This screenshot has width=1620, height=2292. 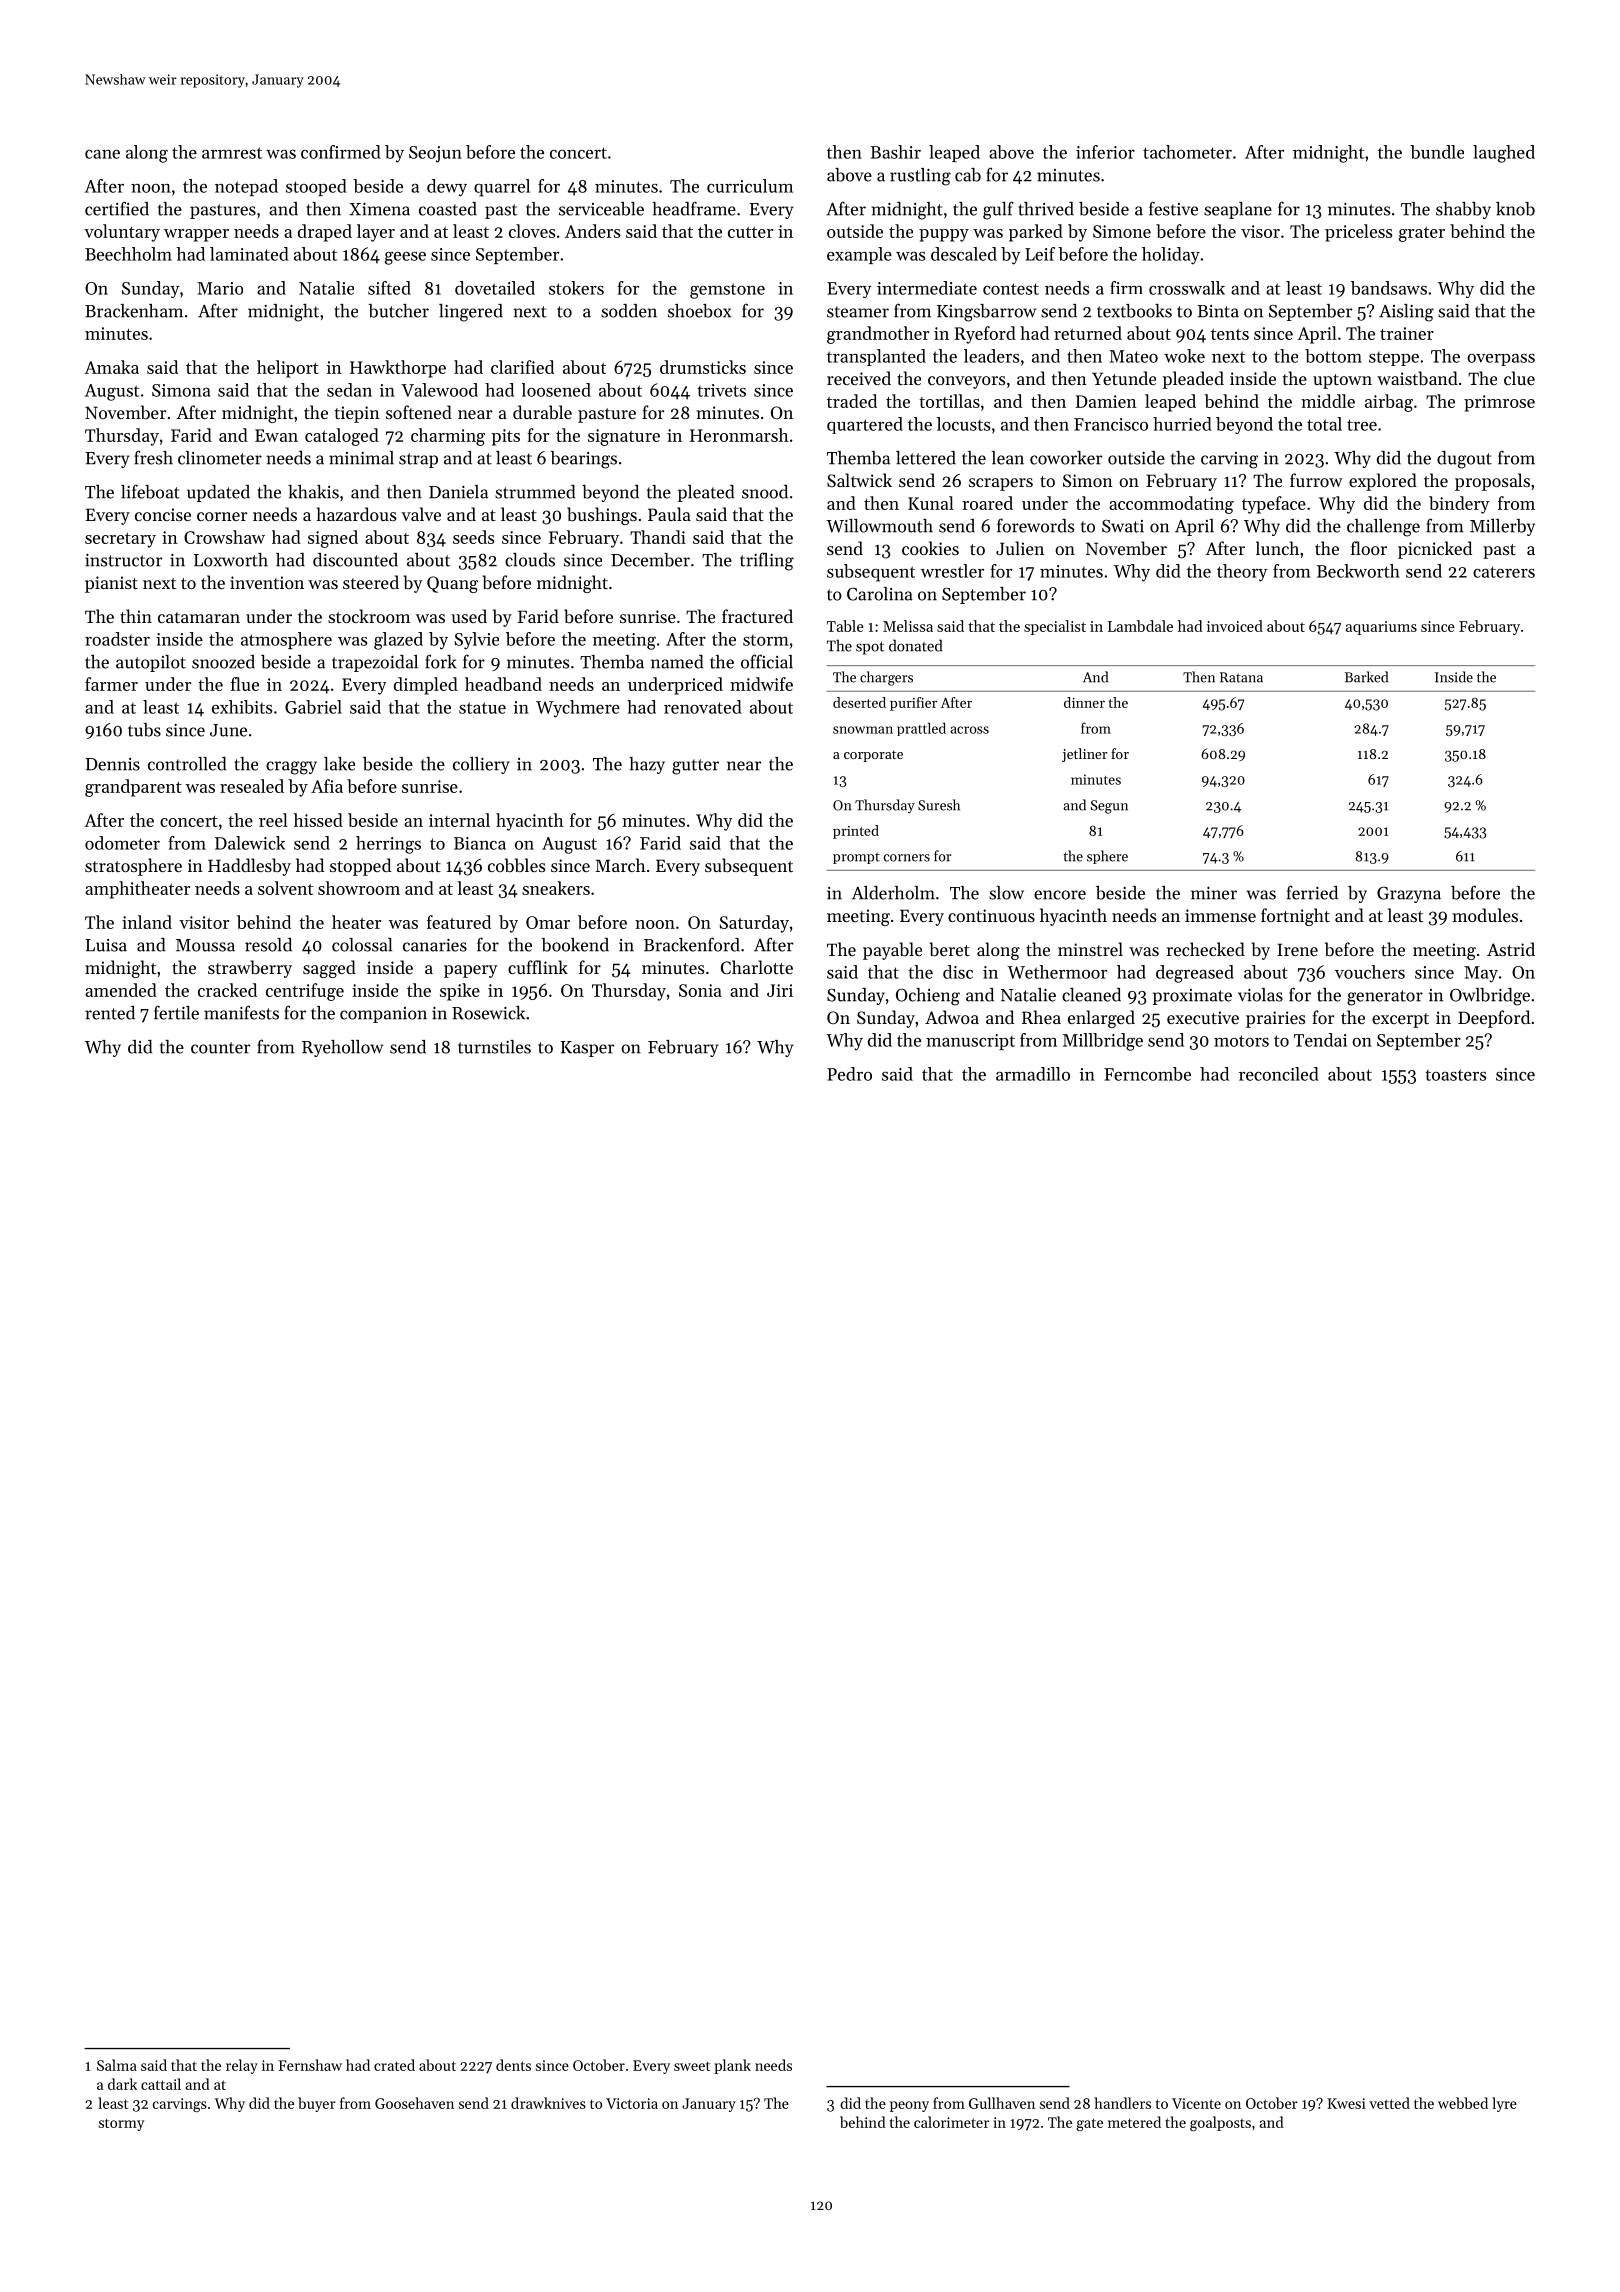 I want to click on Saltwick, so click(x=859, y=480).
